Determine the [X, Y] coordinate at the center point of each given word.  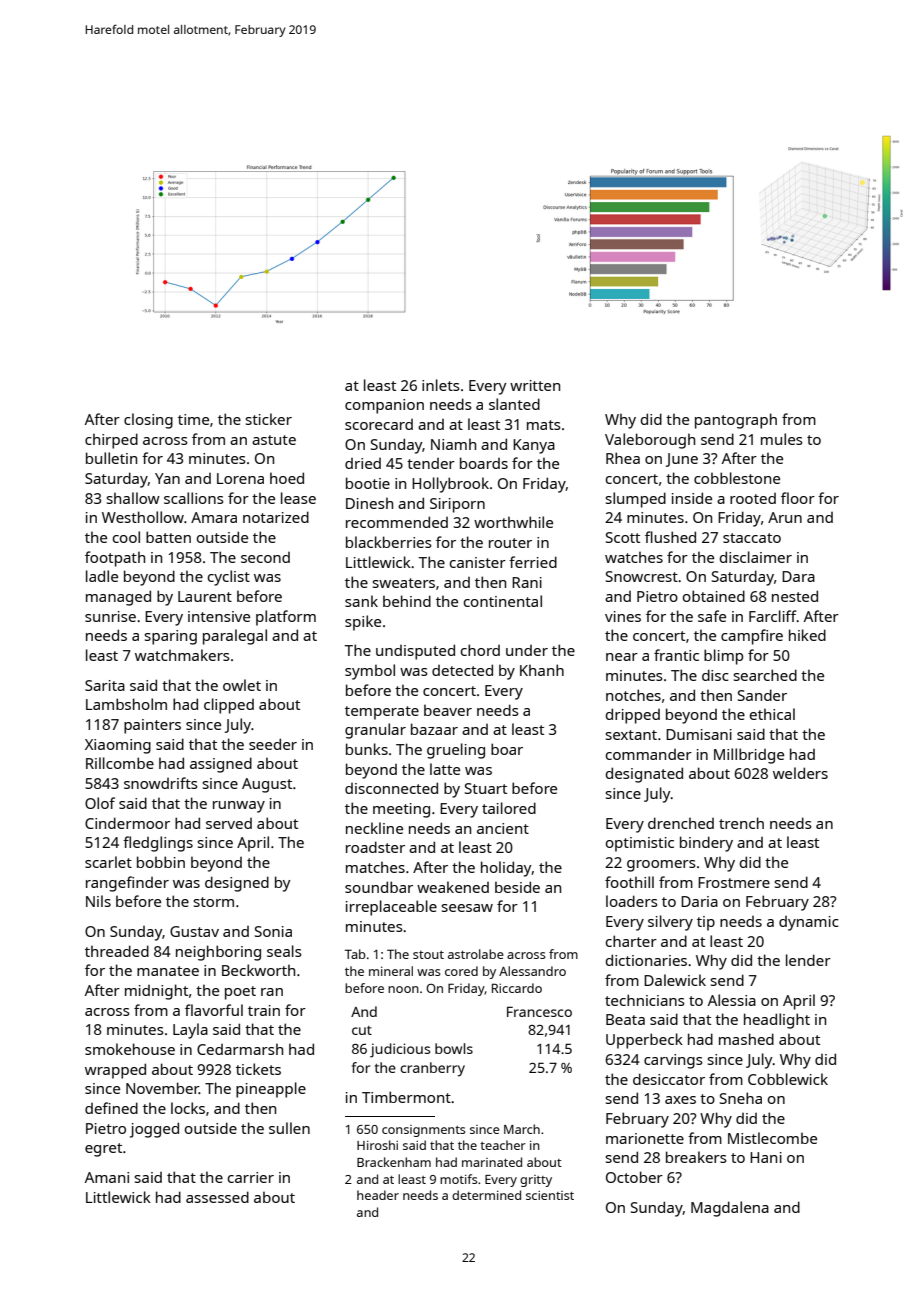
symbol [370, 672]
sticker [269, 419]
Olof [100, 803]
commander [649, 754]
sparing [171, 637]
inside [692, 498]
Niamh [453, 444]
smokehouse [130, 1049]
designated [644, 775]
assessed [217, 1197]
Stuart [486, 788]
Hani [766, 1157]
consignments [423, 1131]
